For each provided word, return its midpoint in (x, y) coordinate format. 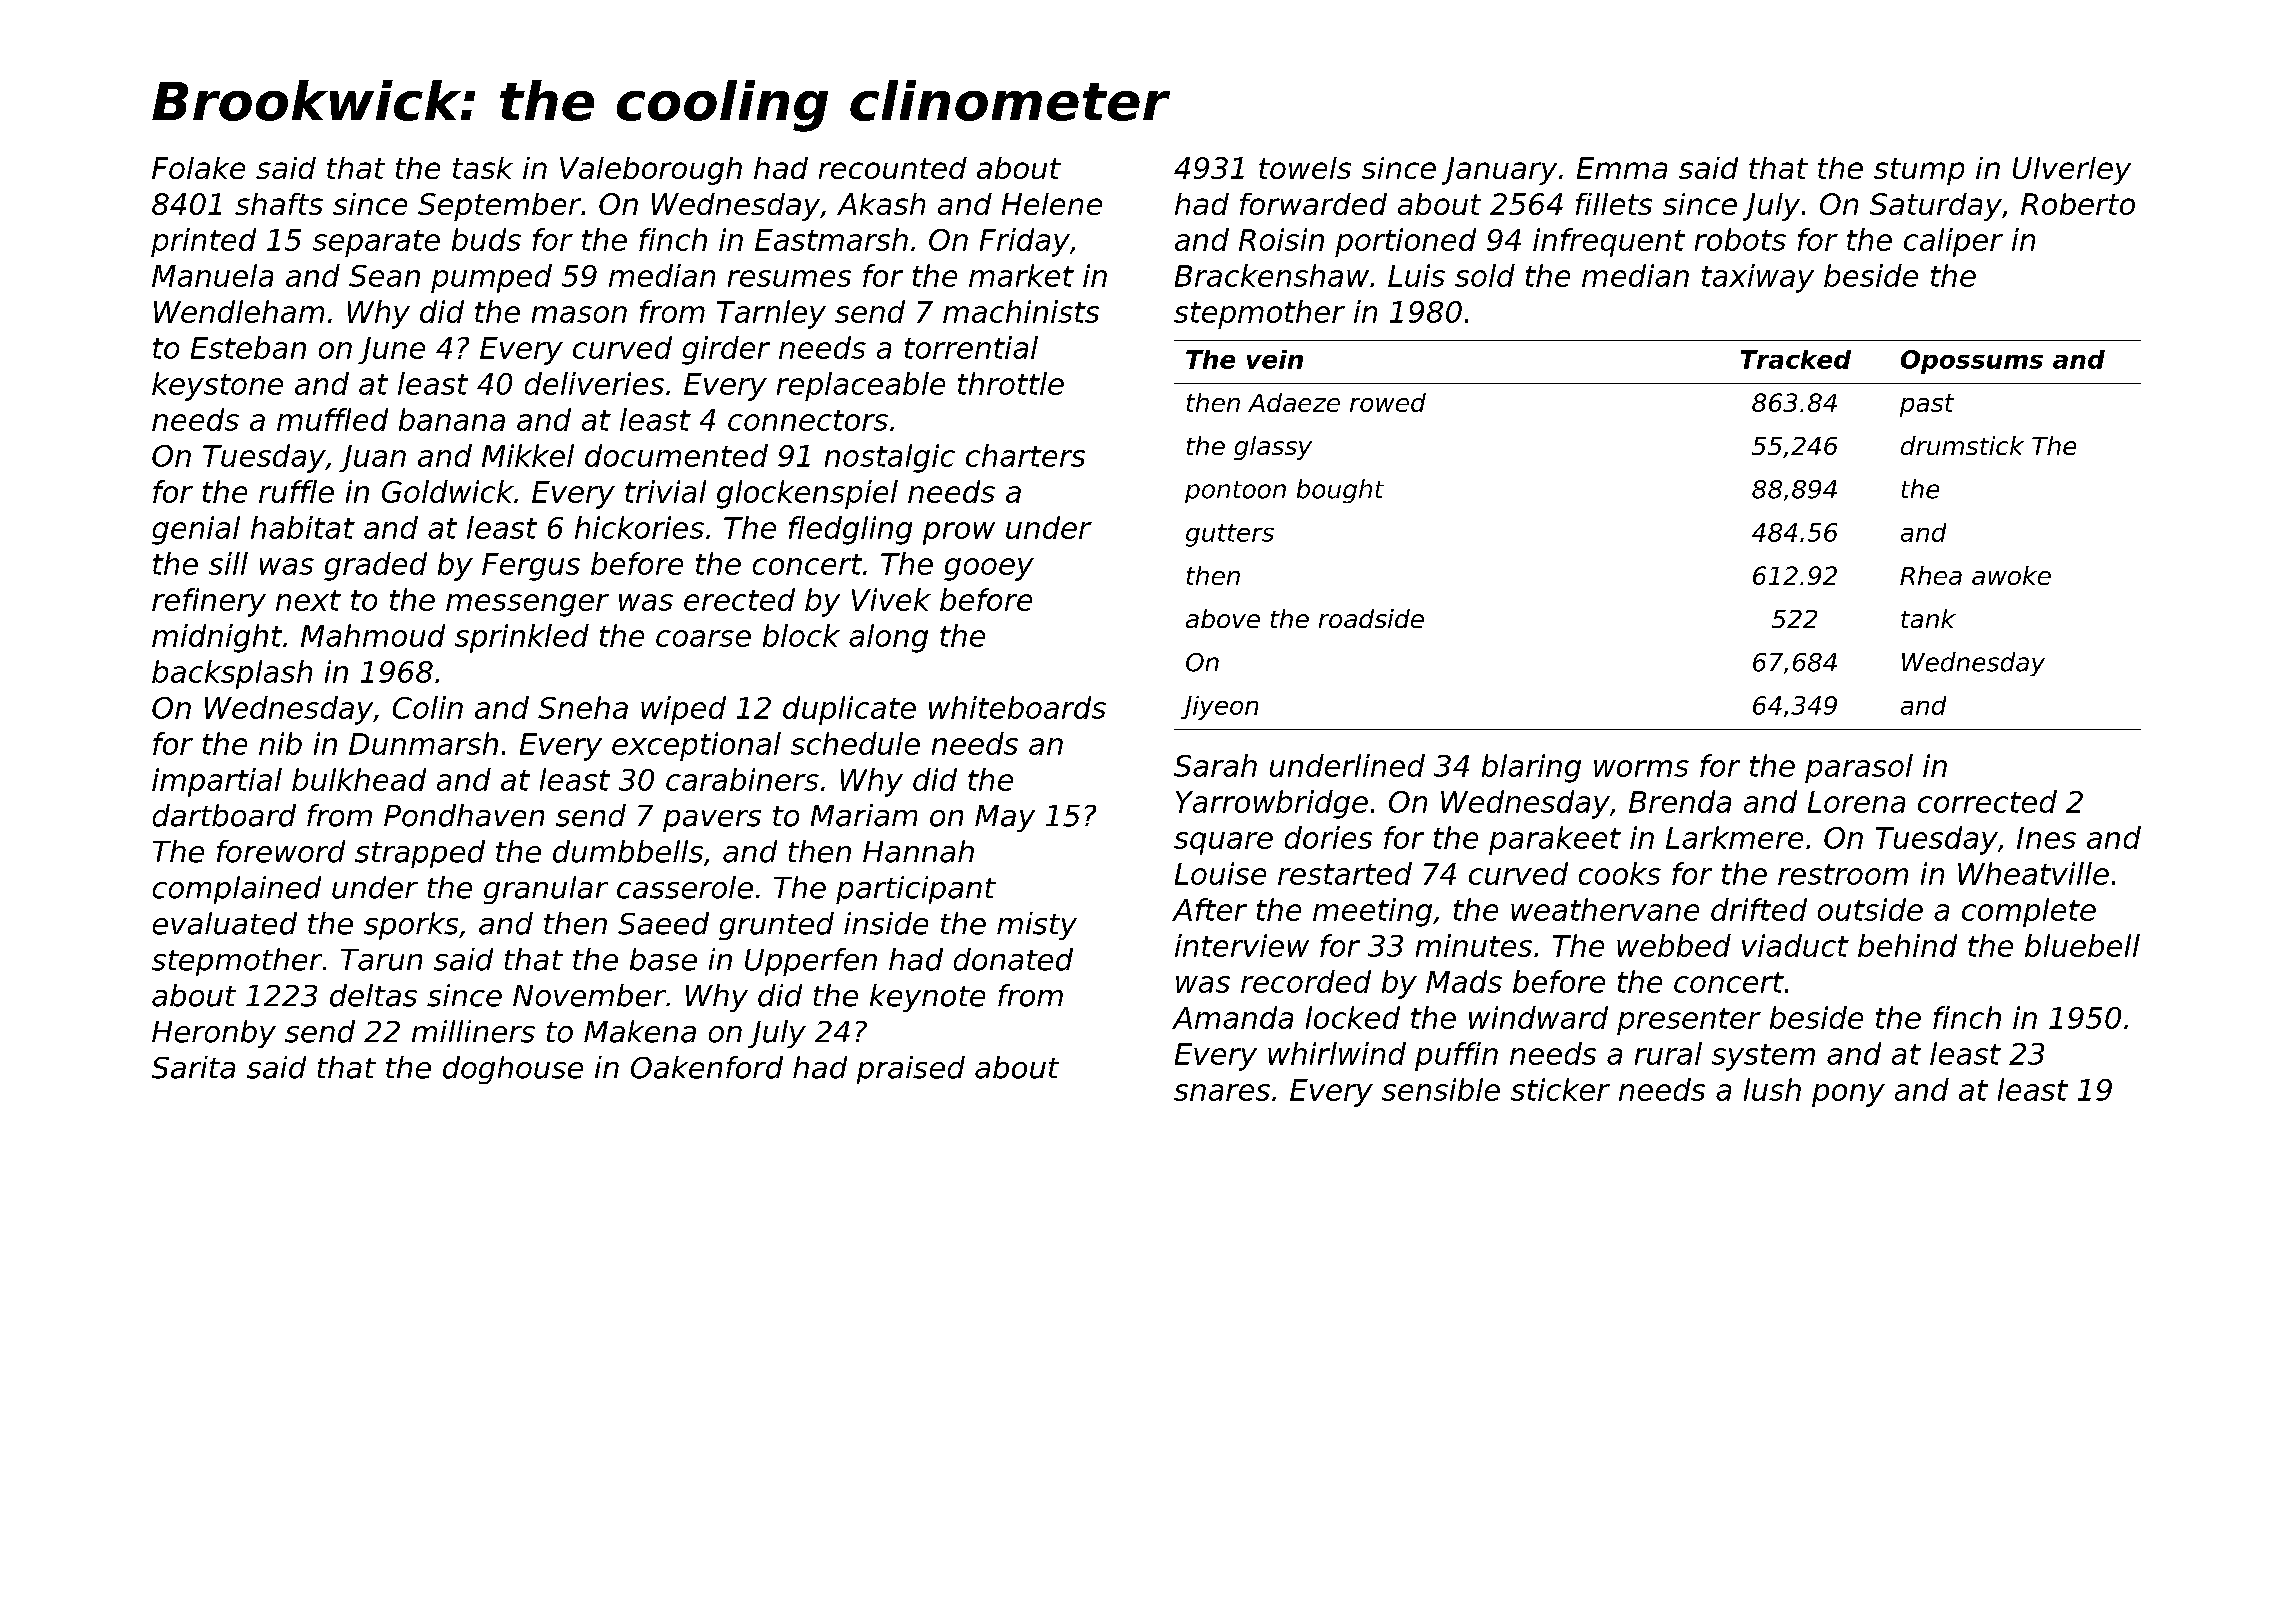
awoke (2011, 575)
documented (676, 455)
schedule (855, 743)
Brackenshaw (1272, 275)
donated (1013, 959)
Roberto (2078, 204)
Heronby (214, 1034)
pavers (712, 821)
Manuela (212, 275)
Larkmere (1734, 837)
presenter (1689, 1021)
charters (1025, 455)
